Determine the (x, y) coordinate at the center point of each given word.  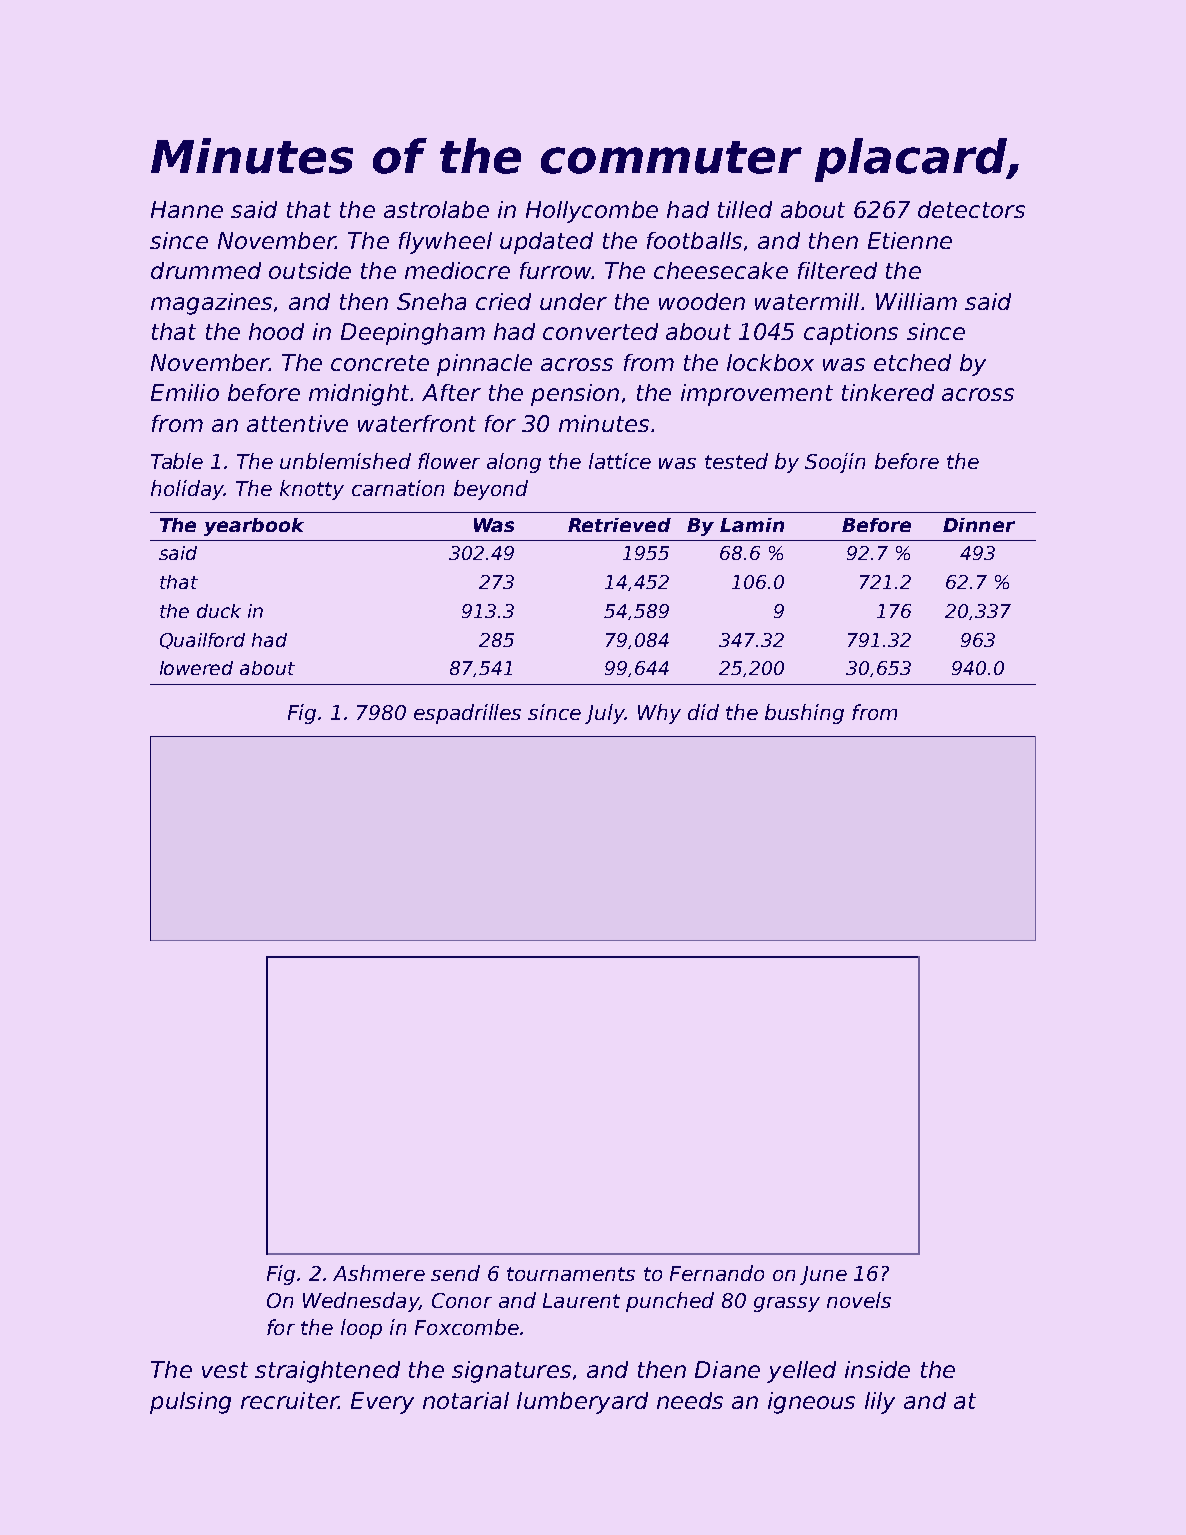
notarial (466, 1400)
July (605, 714)
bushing (804, 714)
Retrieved (619, 525)
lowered (196, 668)
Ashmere (379, 1273)
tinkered (888, 392)
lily (880, 1403)
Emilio (185, 392)
